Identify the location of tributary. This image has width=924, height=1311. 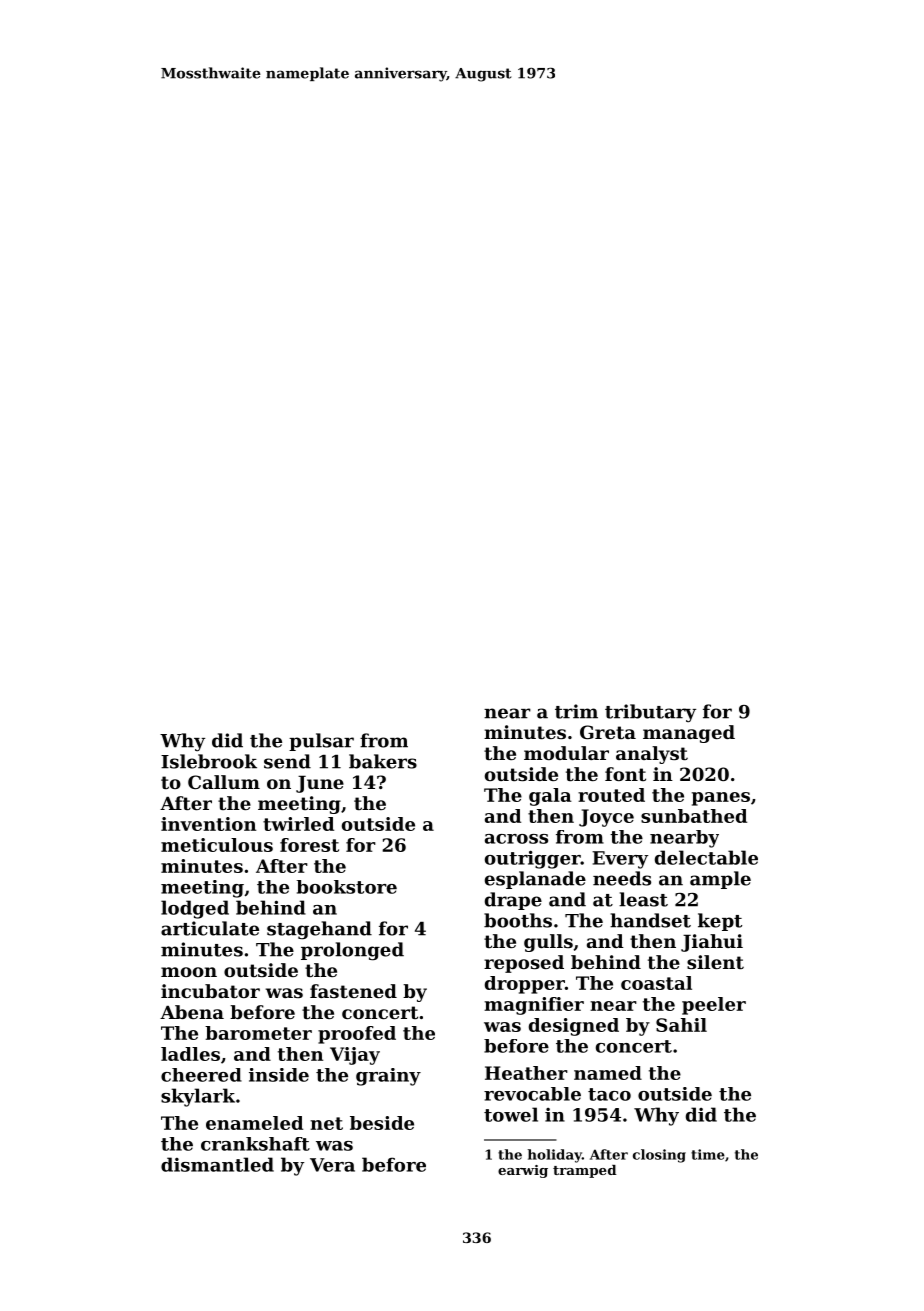
(650, 713).
